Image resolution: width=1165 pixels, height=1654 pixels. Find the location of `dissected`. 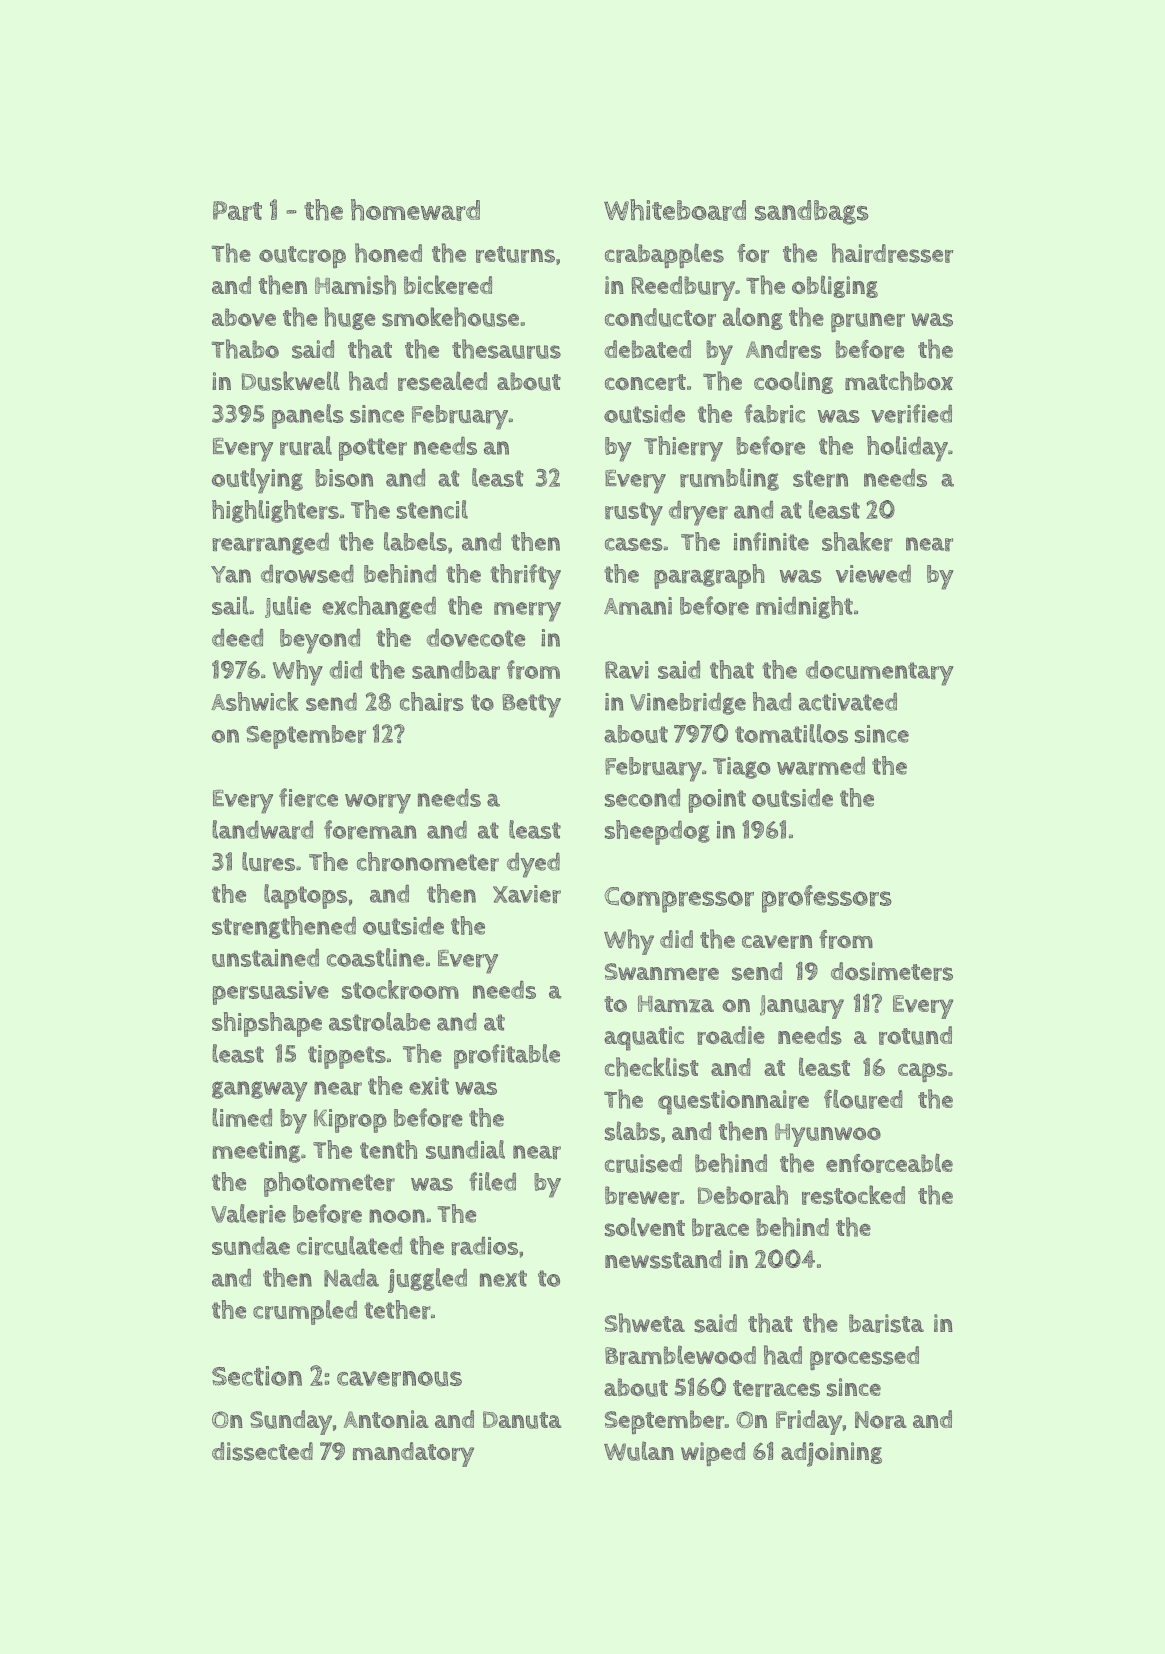

dissected is located at coordinates (262, 1451).
